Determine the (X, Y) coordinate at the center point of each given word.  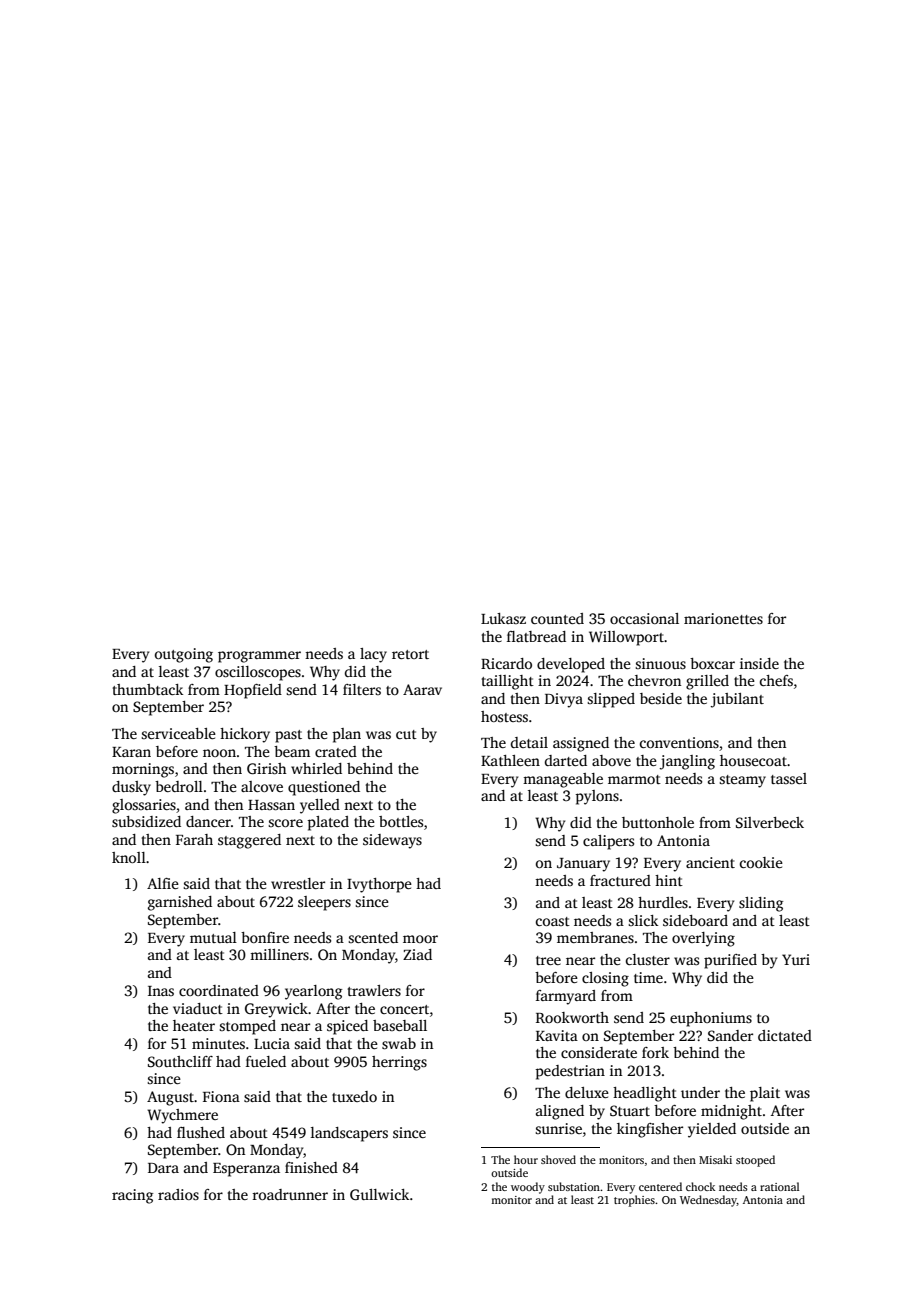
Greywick (276, 1010)
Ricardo (506, 663)
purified (730, 961)
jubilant (737, 700)
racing (132, 1196)
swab (399, 1043)
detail (529, 742)
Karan (131, 752)
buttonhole (658, 822)
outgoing (184, 655)
